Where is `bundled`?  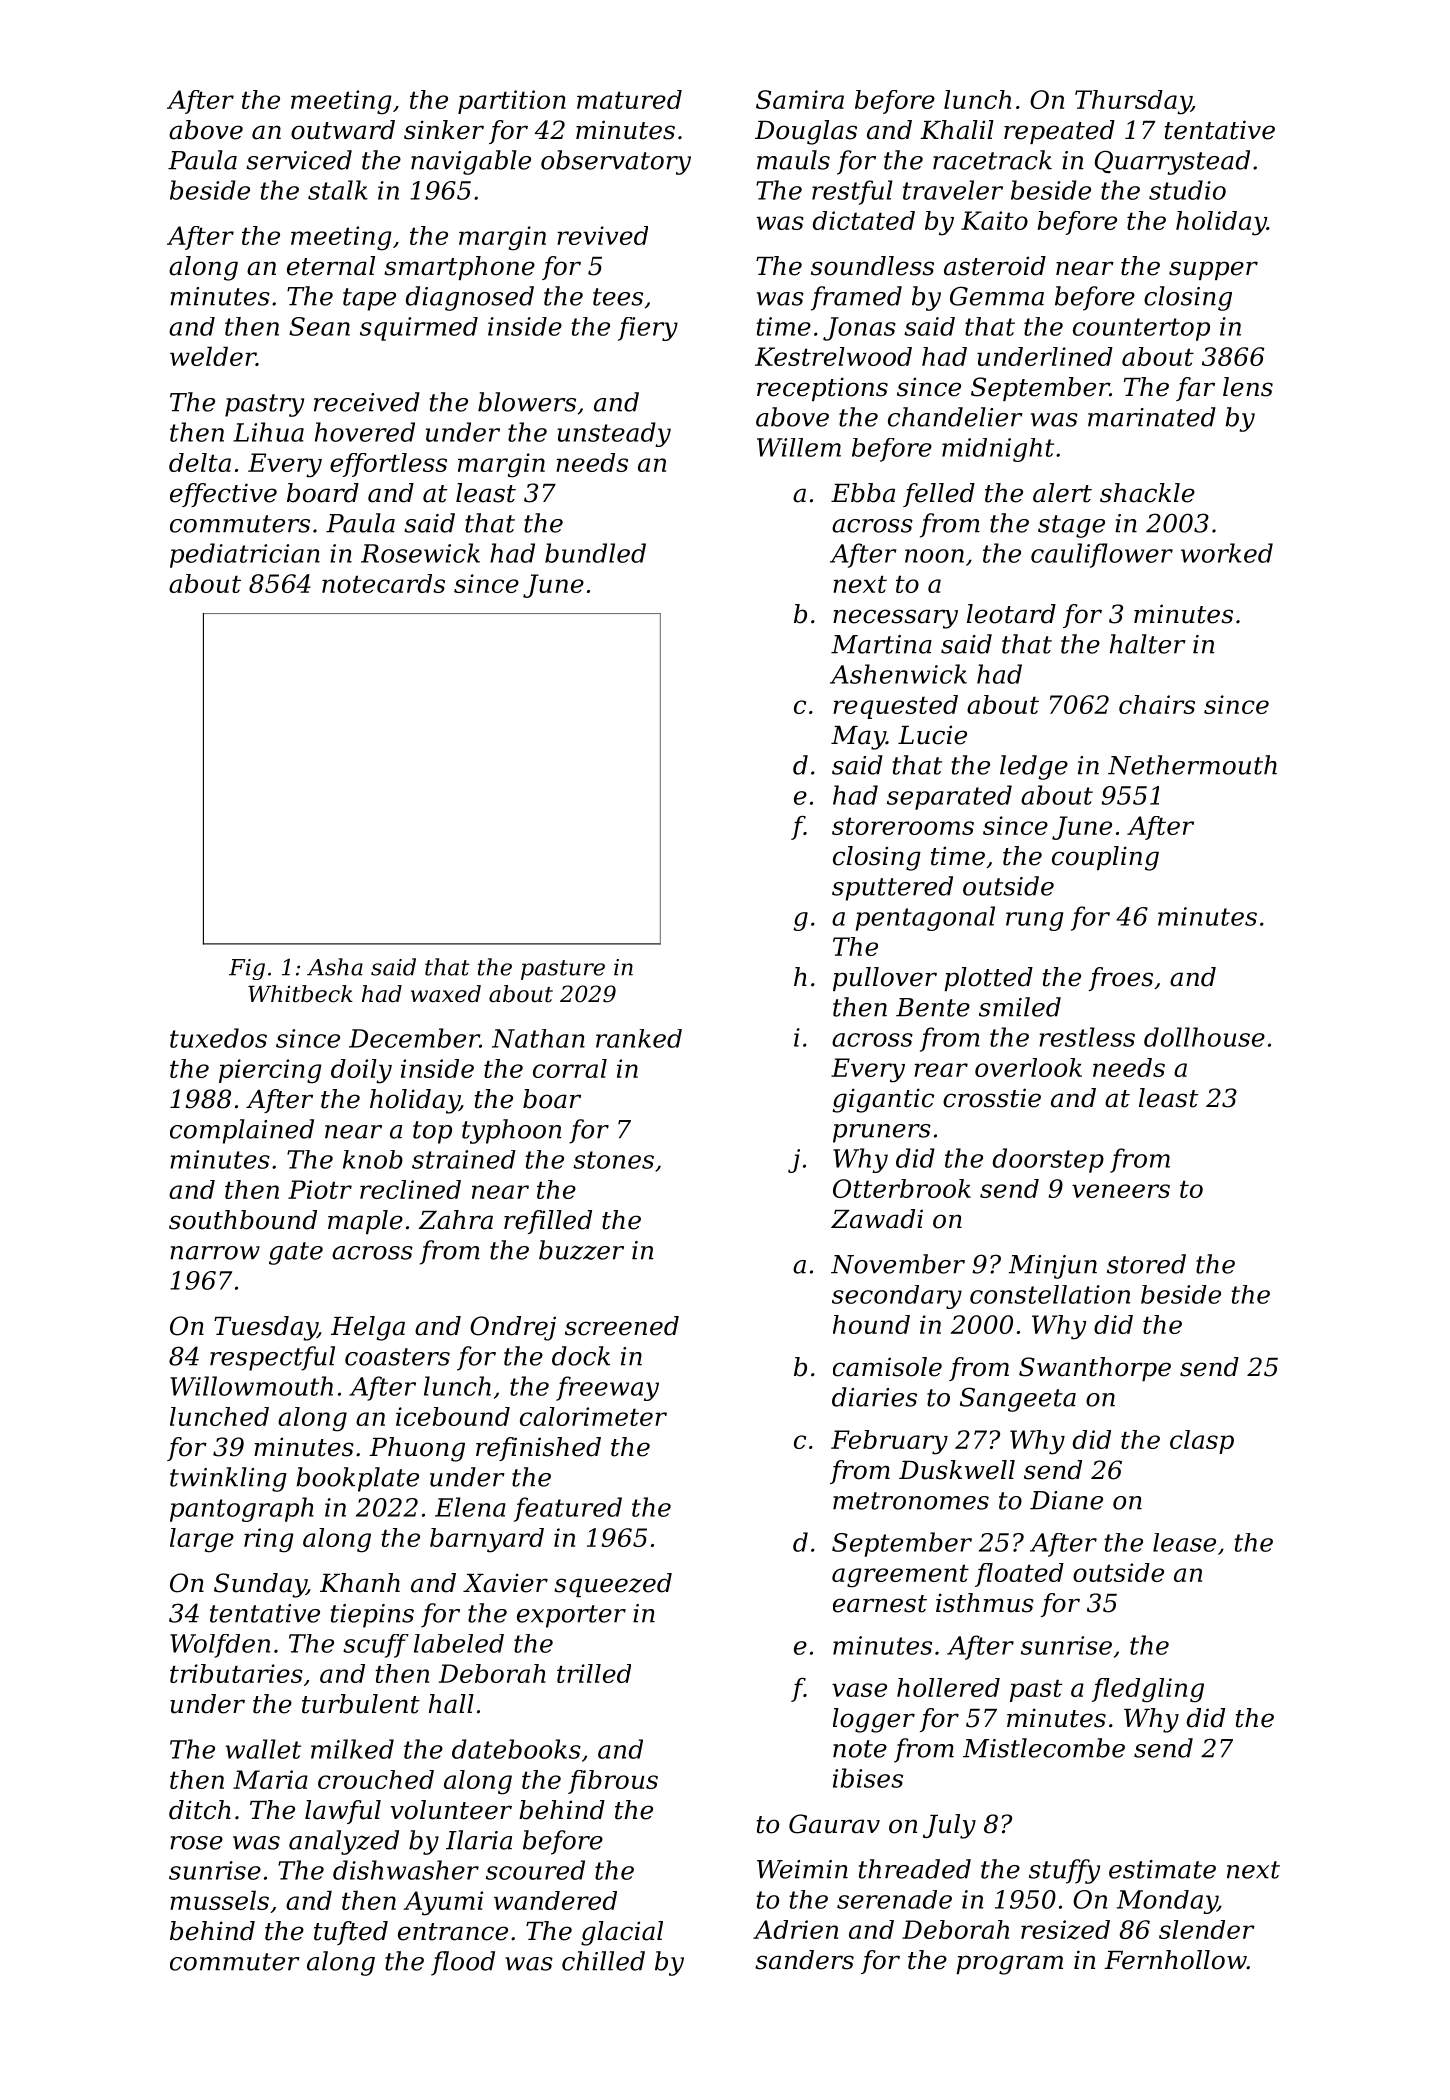
bundled is located at coordinates (595, 553).
